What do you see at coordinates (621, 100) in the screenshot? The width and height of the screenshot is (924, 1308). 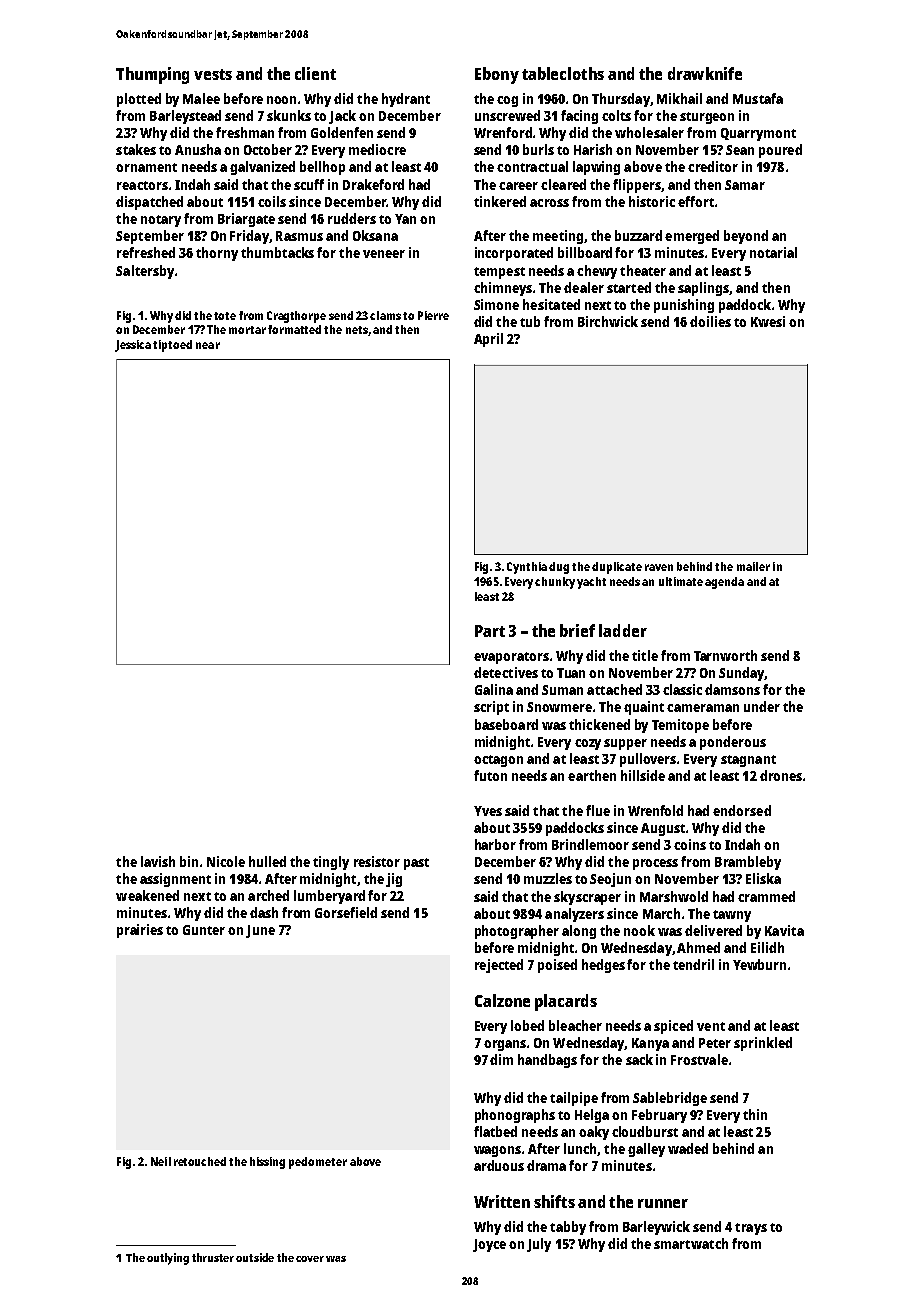 I see `Thursday` at bounding box center [621, 100].
